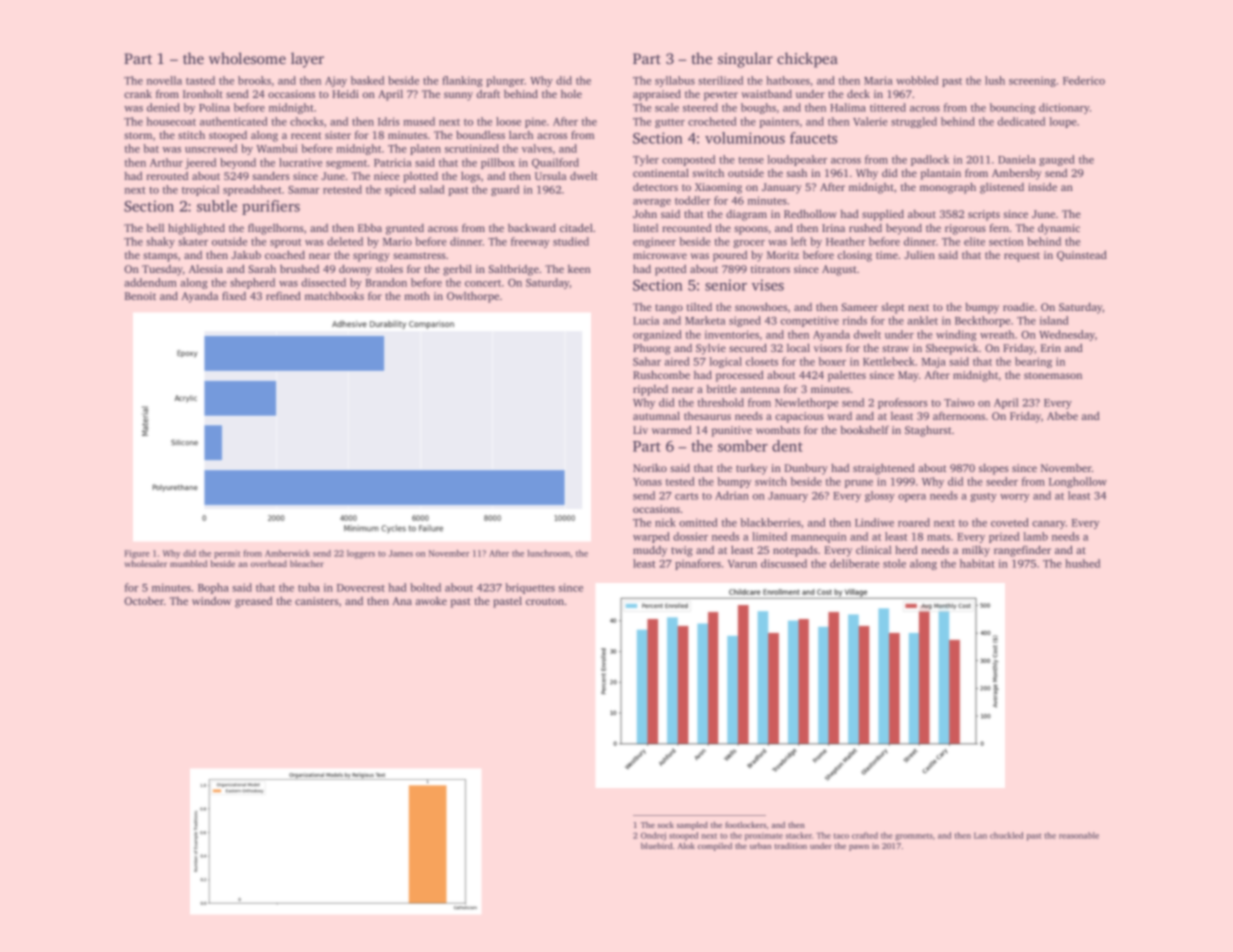 This screenshot has height=952, width=1233. I want to click on Alok, so click(686, 846).
